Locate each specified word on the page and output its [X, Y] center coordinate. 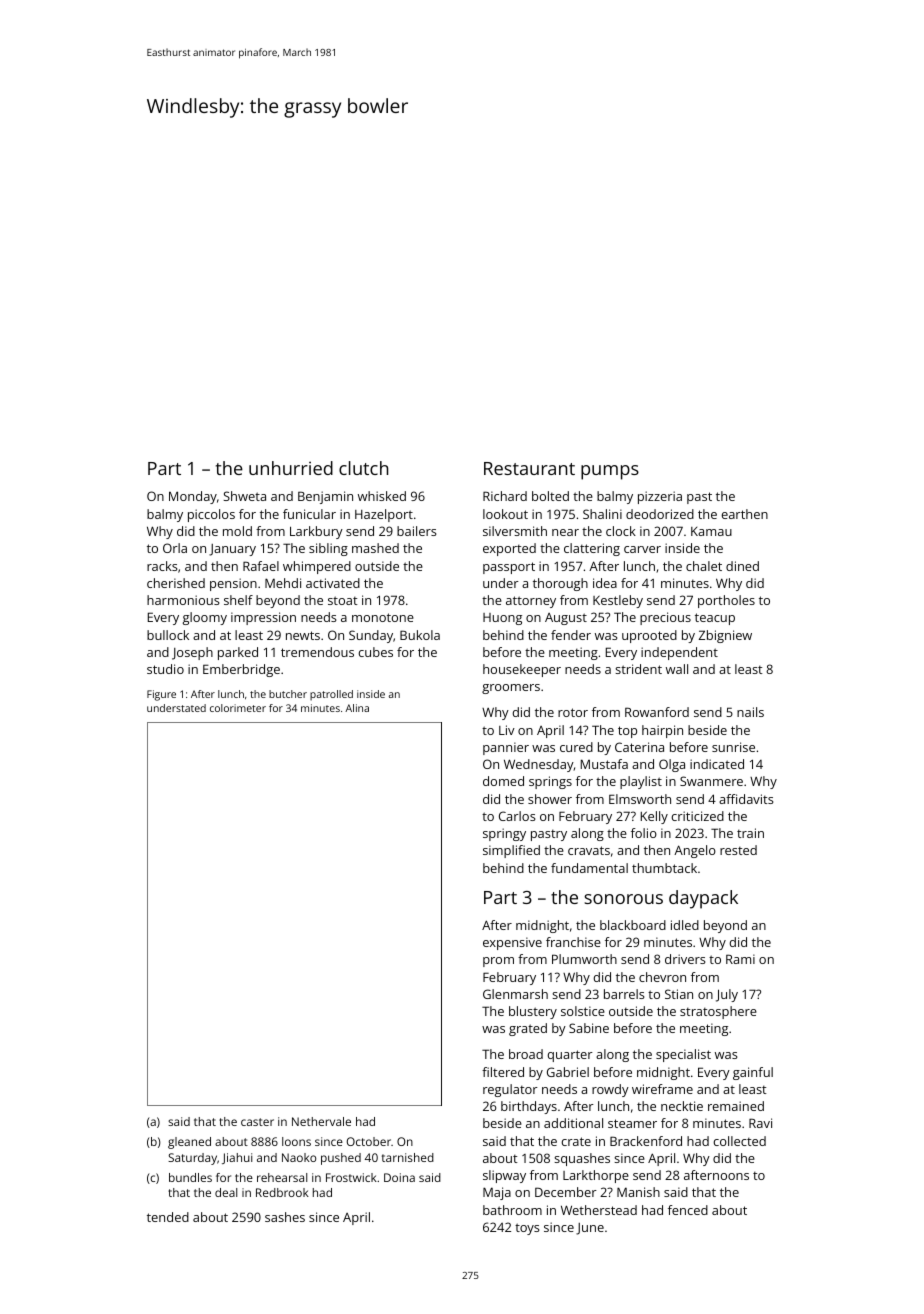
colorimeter [238, 708]
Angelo [695, 851]
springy [504, 834]
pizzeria [660, 497]
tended [168, 1217]
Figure [161, 695]
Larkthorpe [596, 1176]
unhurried [291, 468]
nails [750, 712]
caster [257, 1122]
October [369, 1141]
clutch [363, 468]
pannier [506, 748]
